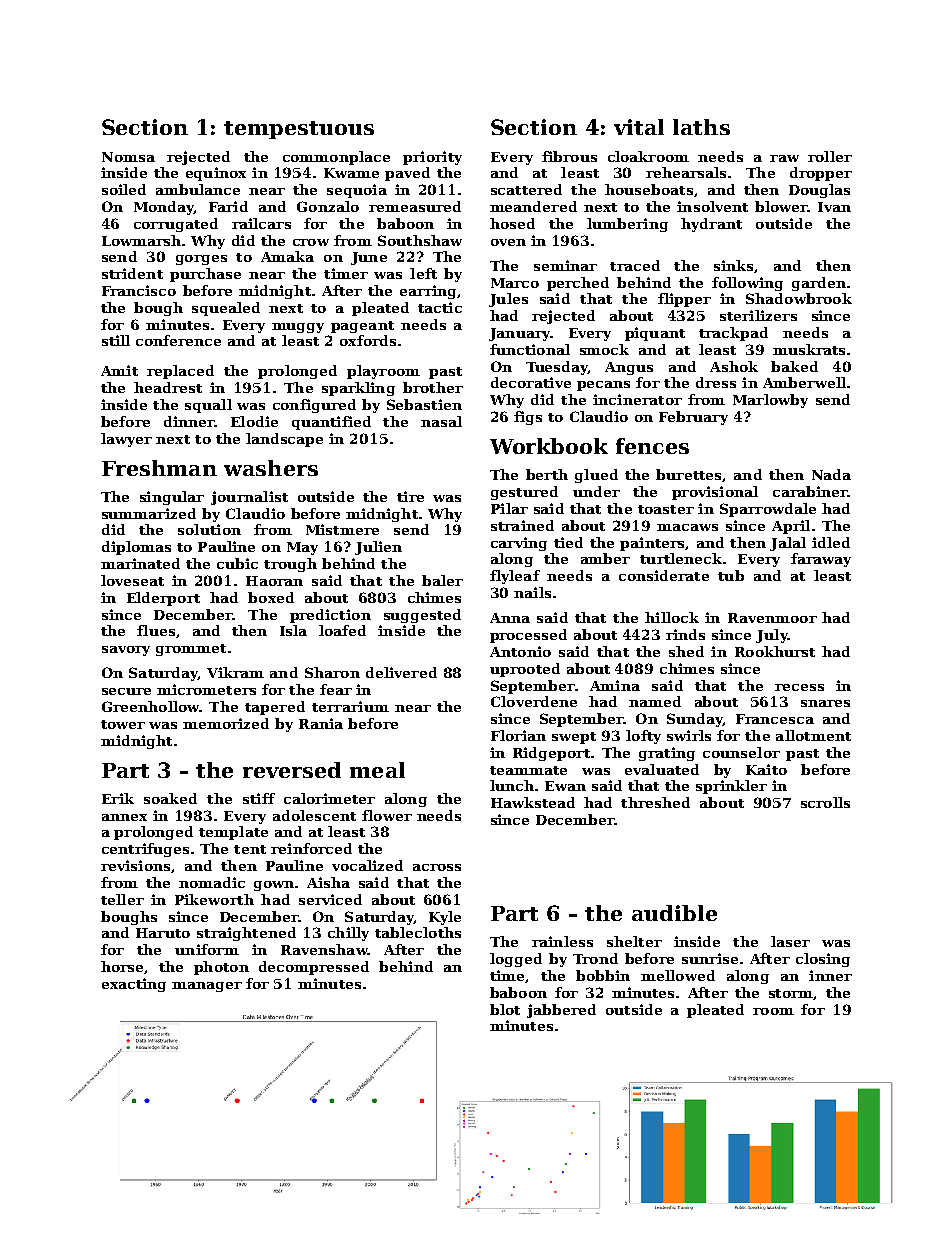 This screenshot has width=952, height=1233. What do you see at coordinates (731, 575) in the screenshot?
I see `tub` at bounding box center [731, 575].
